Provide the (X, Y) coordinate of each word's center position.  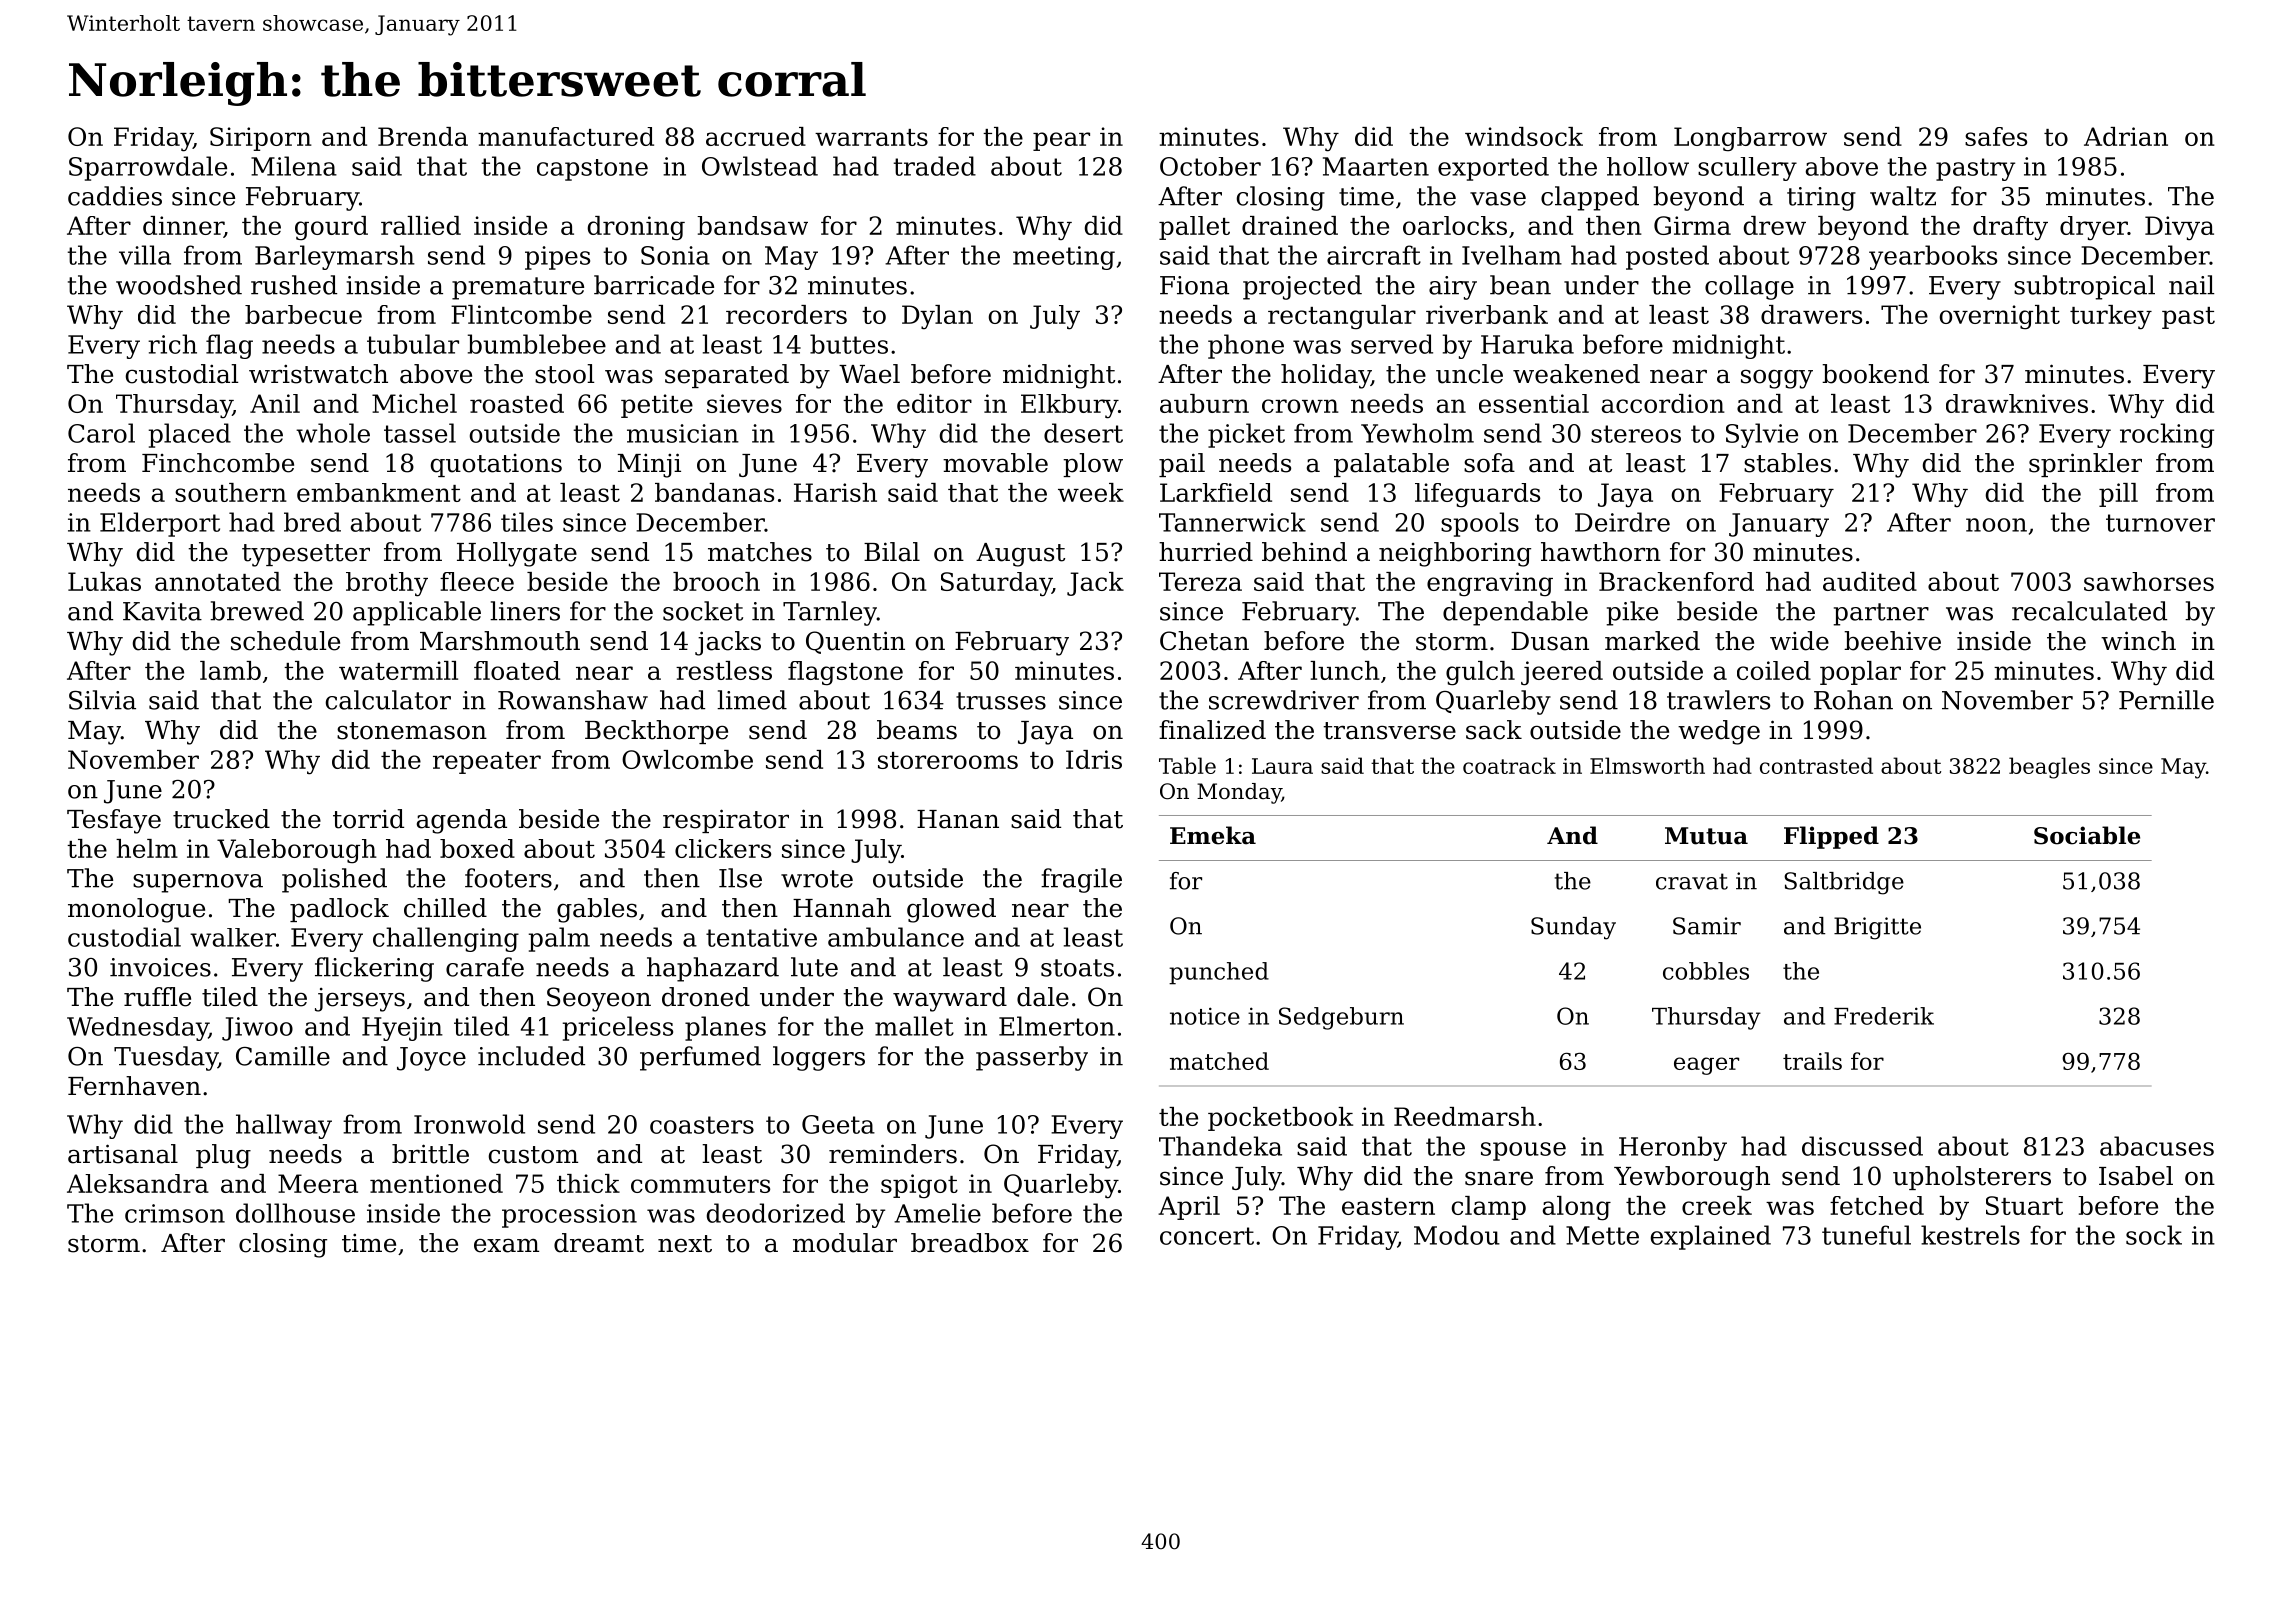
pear (1061, 141)
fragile (1081, 880)
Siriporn (261, 139)
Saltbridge (1844, 883)
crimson (175, 1213)
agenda (462, 821)
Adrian (2126, 136)
